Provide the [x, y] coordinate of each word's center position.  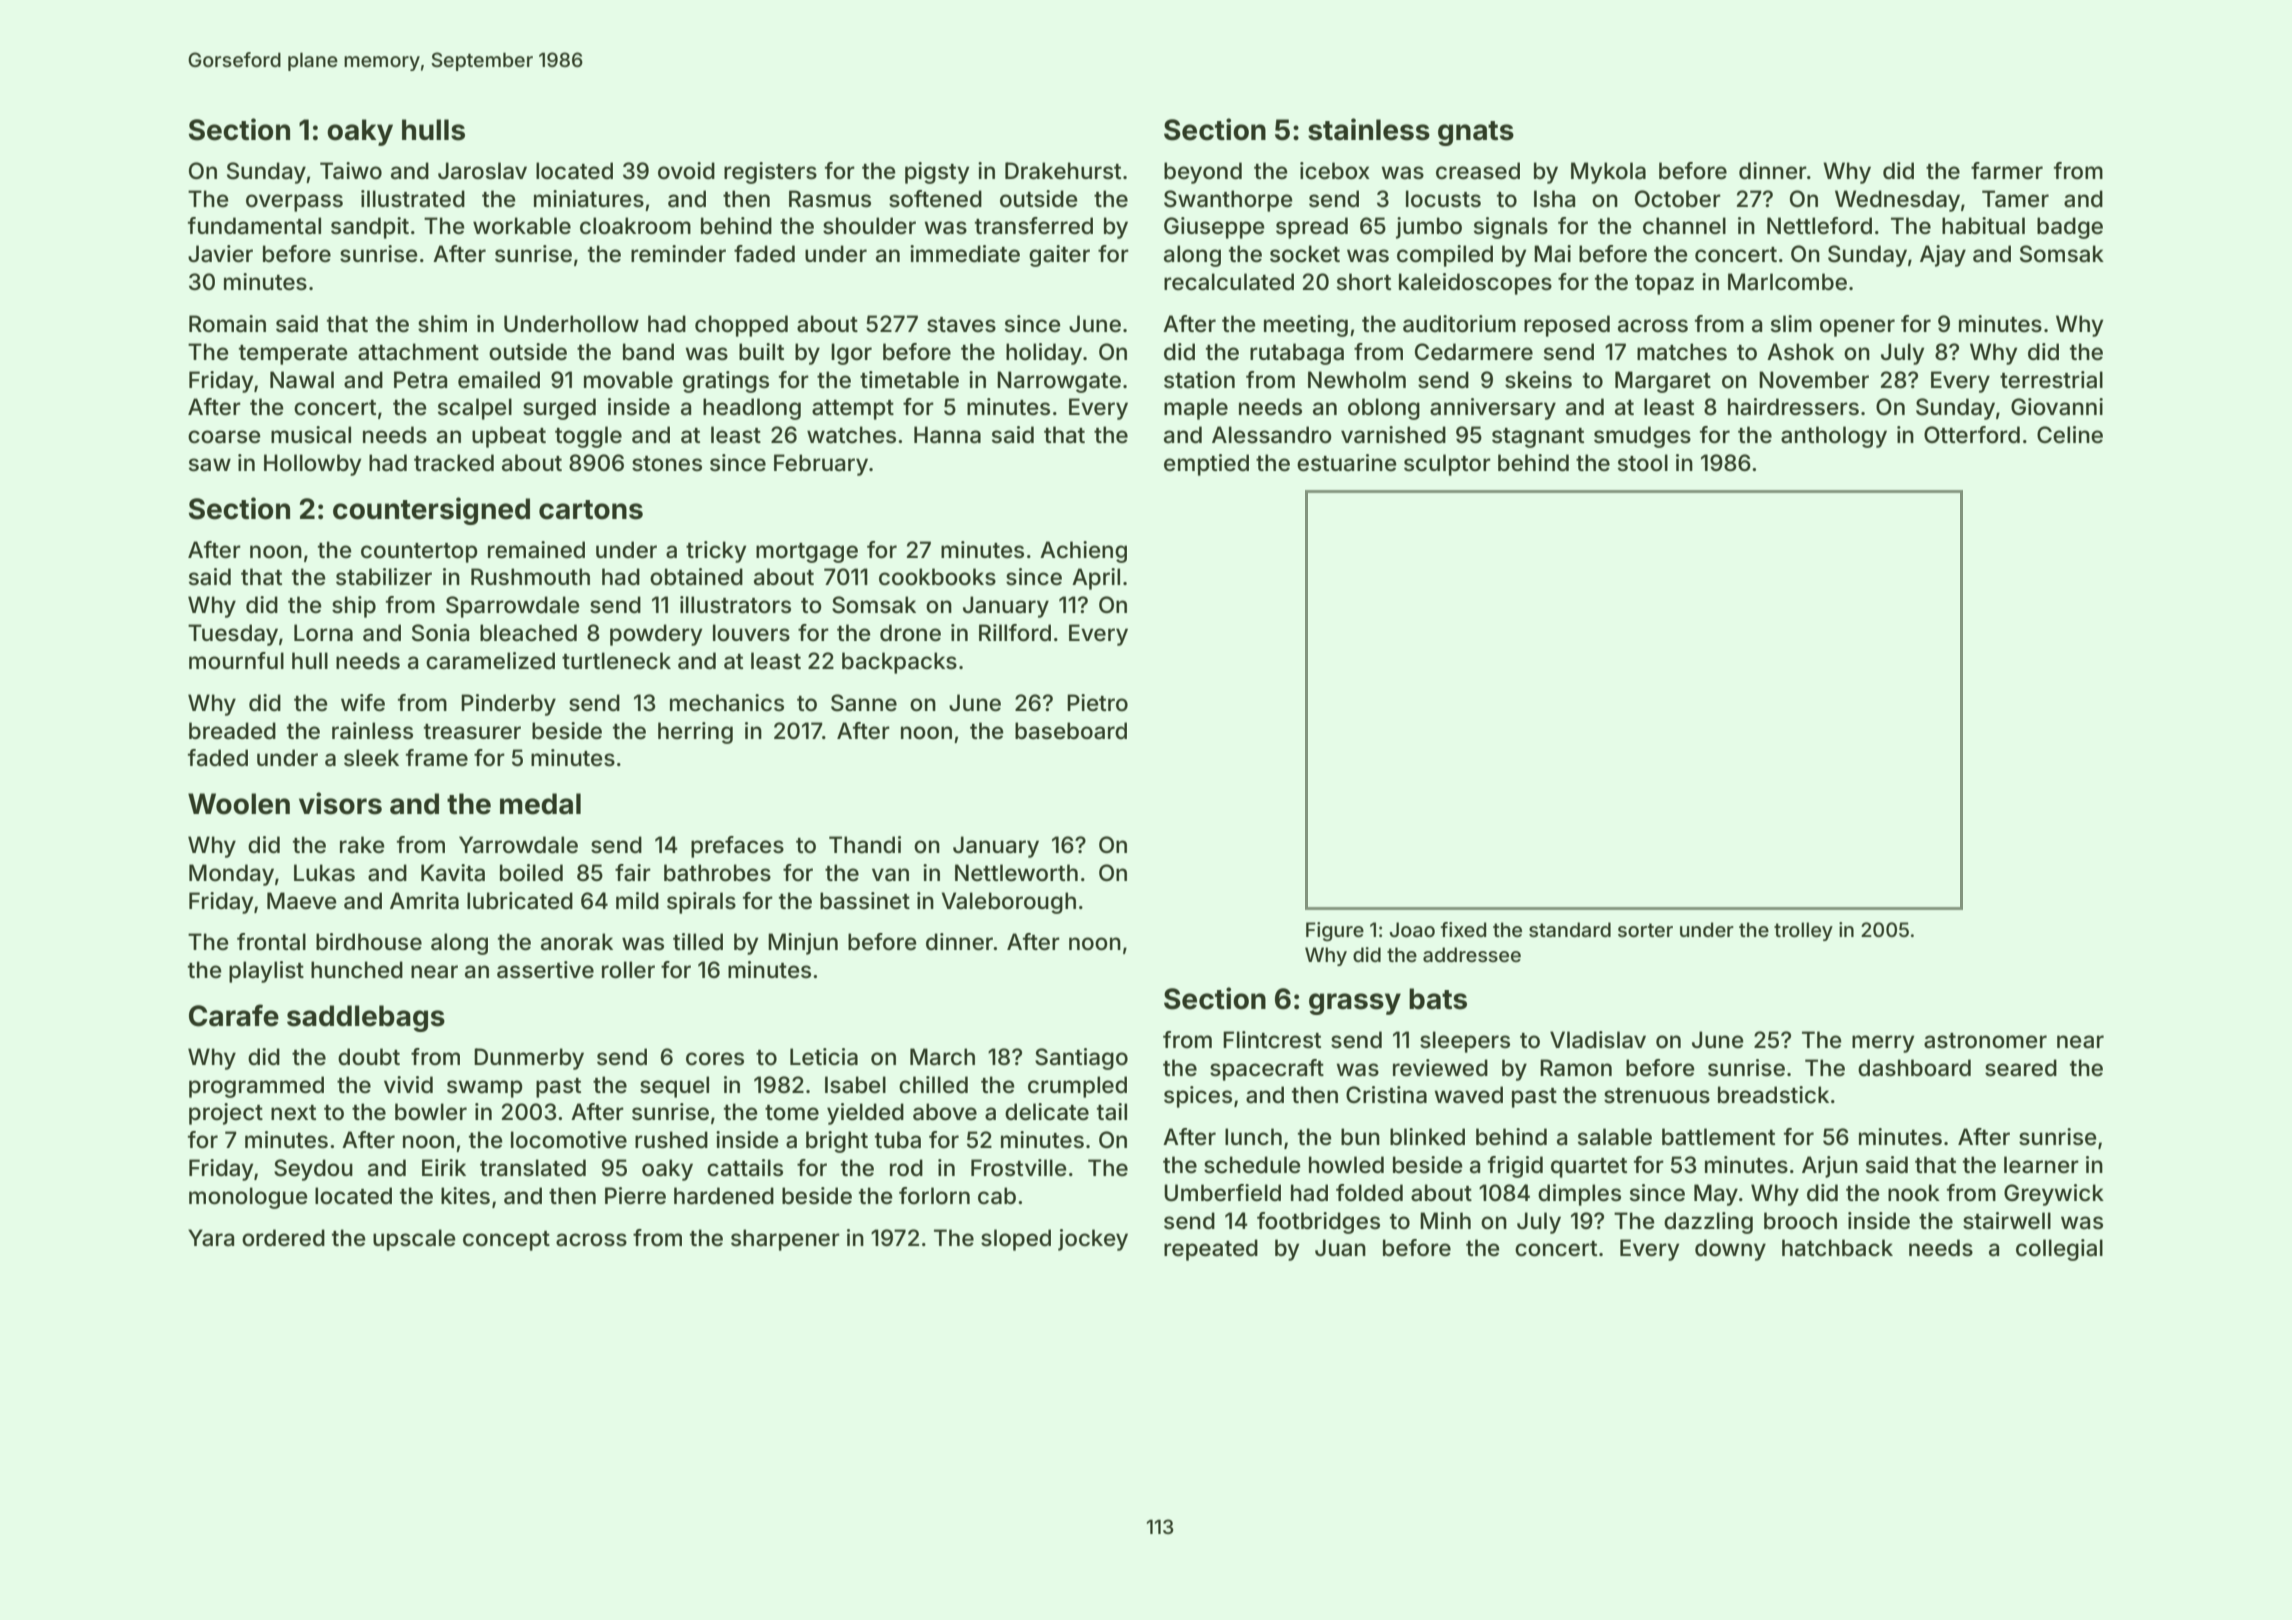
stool [1643, 463]
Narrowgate [1059, 382]
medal [540, 804]
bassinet [865, 901]
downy [1730, 1250]
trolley [1803, 931]
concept [506, 1241]
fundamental [254, 226]
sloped [1016, 1240]
